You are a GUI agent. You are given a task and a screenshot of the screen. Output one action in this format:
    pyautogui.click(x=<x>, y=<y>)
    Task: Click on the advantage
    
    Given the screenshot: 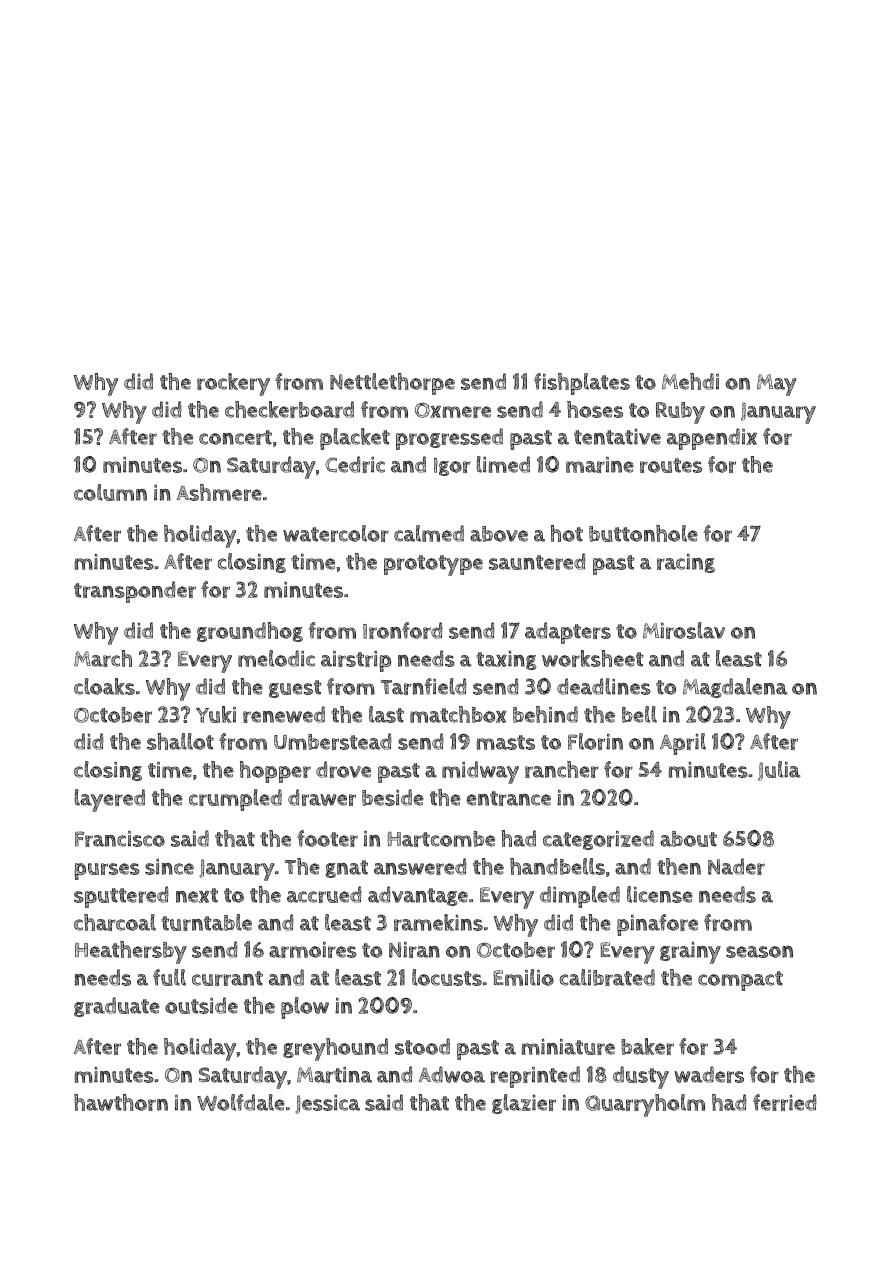 What is the action you would take?
    pyautogui.click(x=418, y=896)
